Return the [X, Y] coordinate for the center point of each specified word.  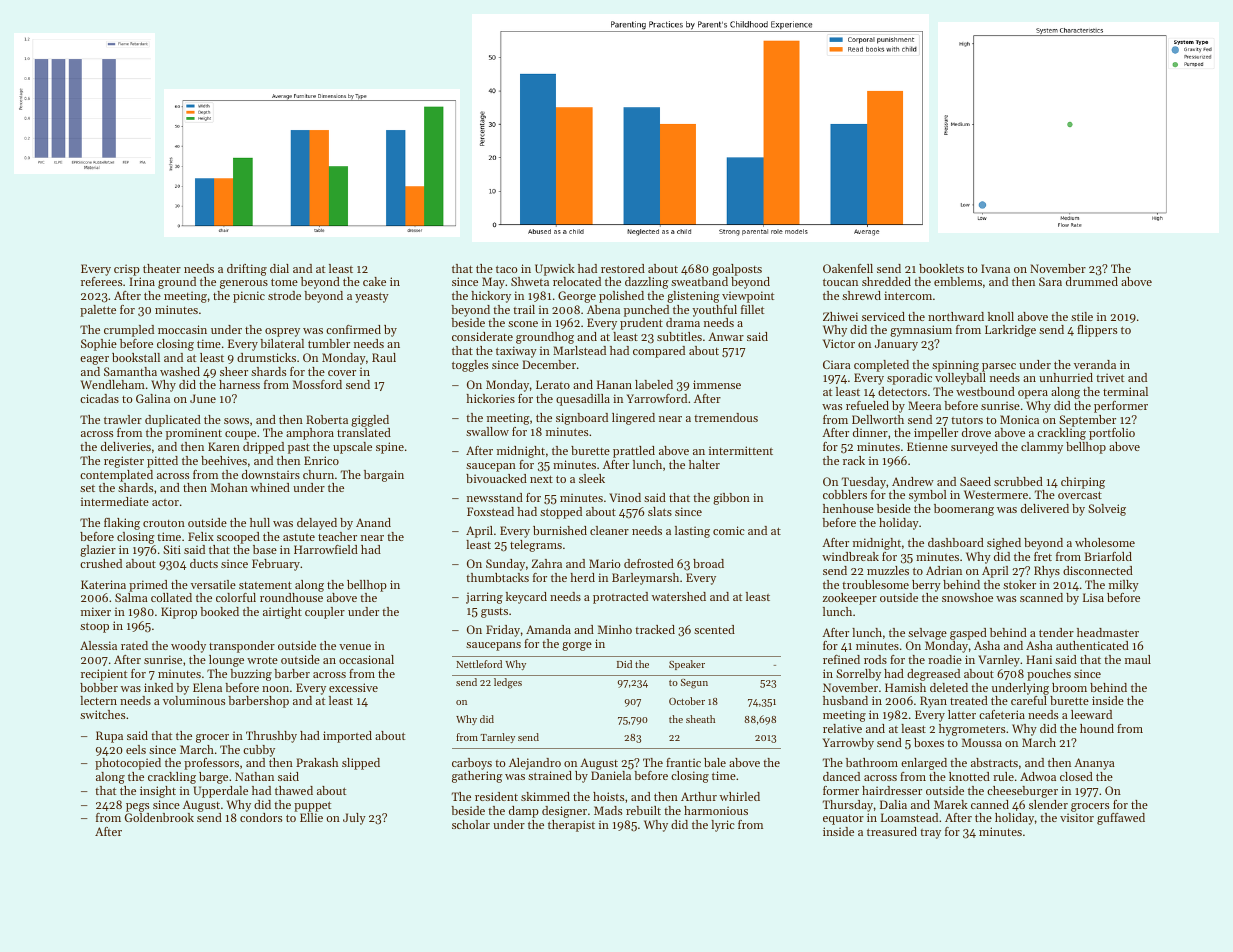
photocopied [128, 764]
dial [279, 268]
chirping [1083, 483]
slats [660, 511]
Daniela [611, 775]
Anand [373, 522]
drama [683, 322]
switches [103, 714]
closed [1076, 776]
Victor [839, 343]
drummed [1092, 281]
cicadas [99, 398]
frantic [683, 762]
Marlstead [579, 350]
